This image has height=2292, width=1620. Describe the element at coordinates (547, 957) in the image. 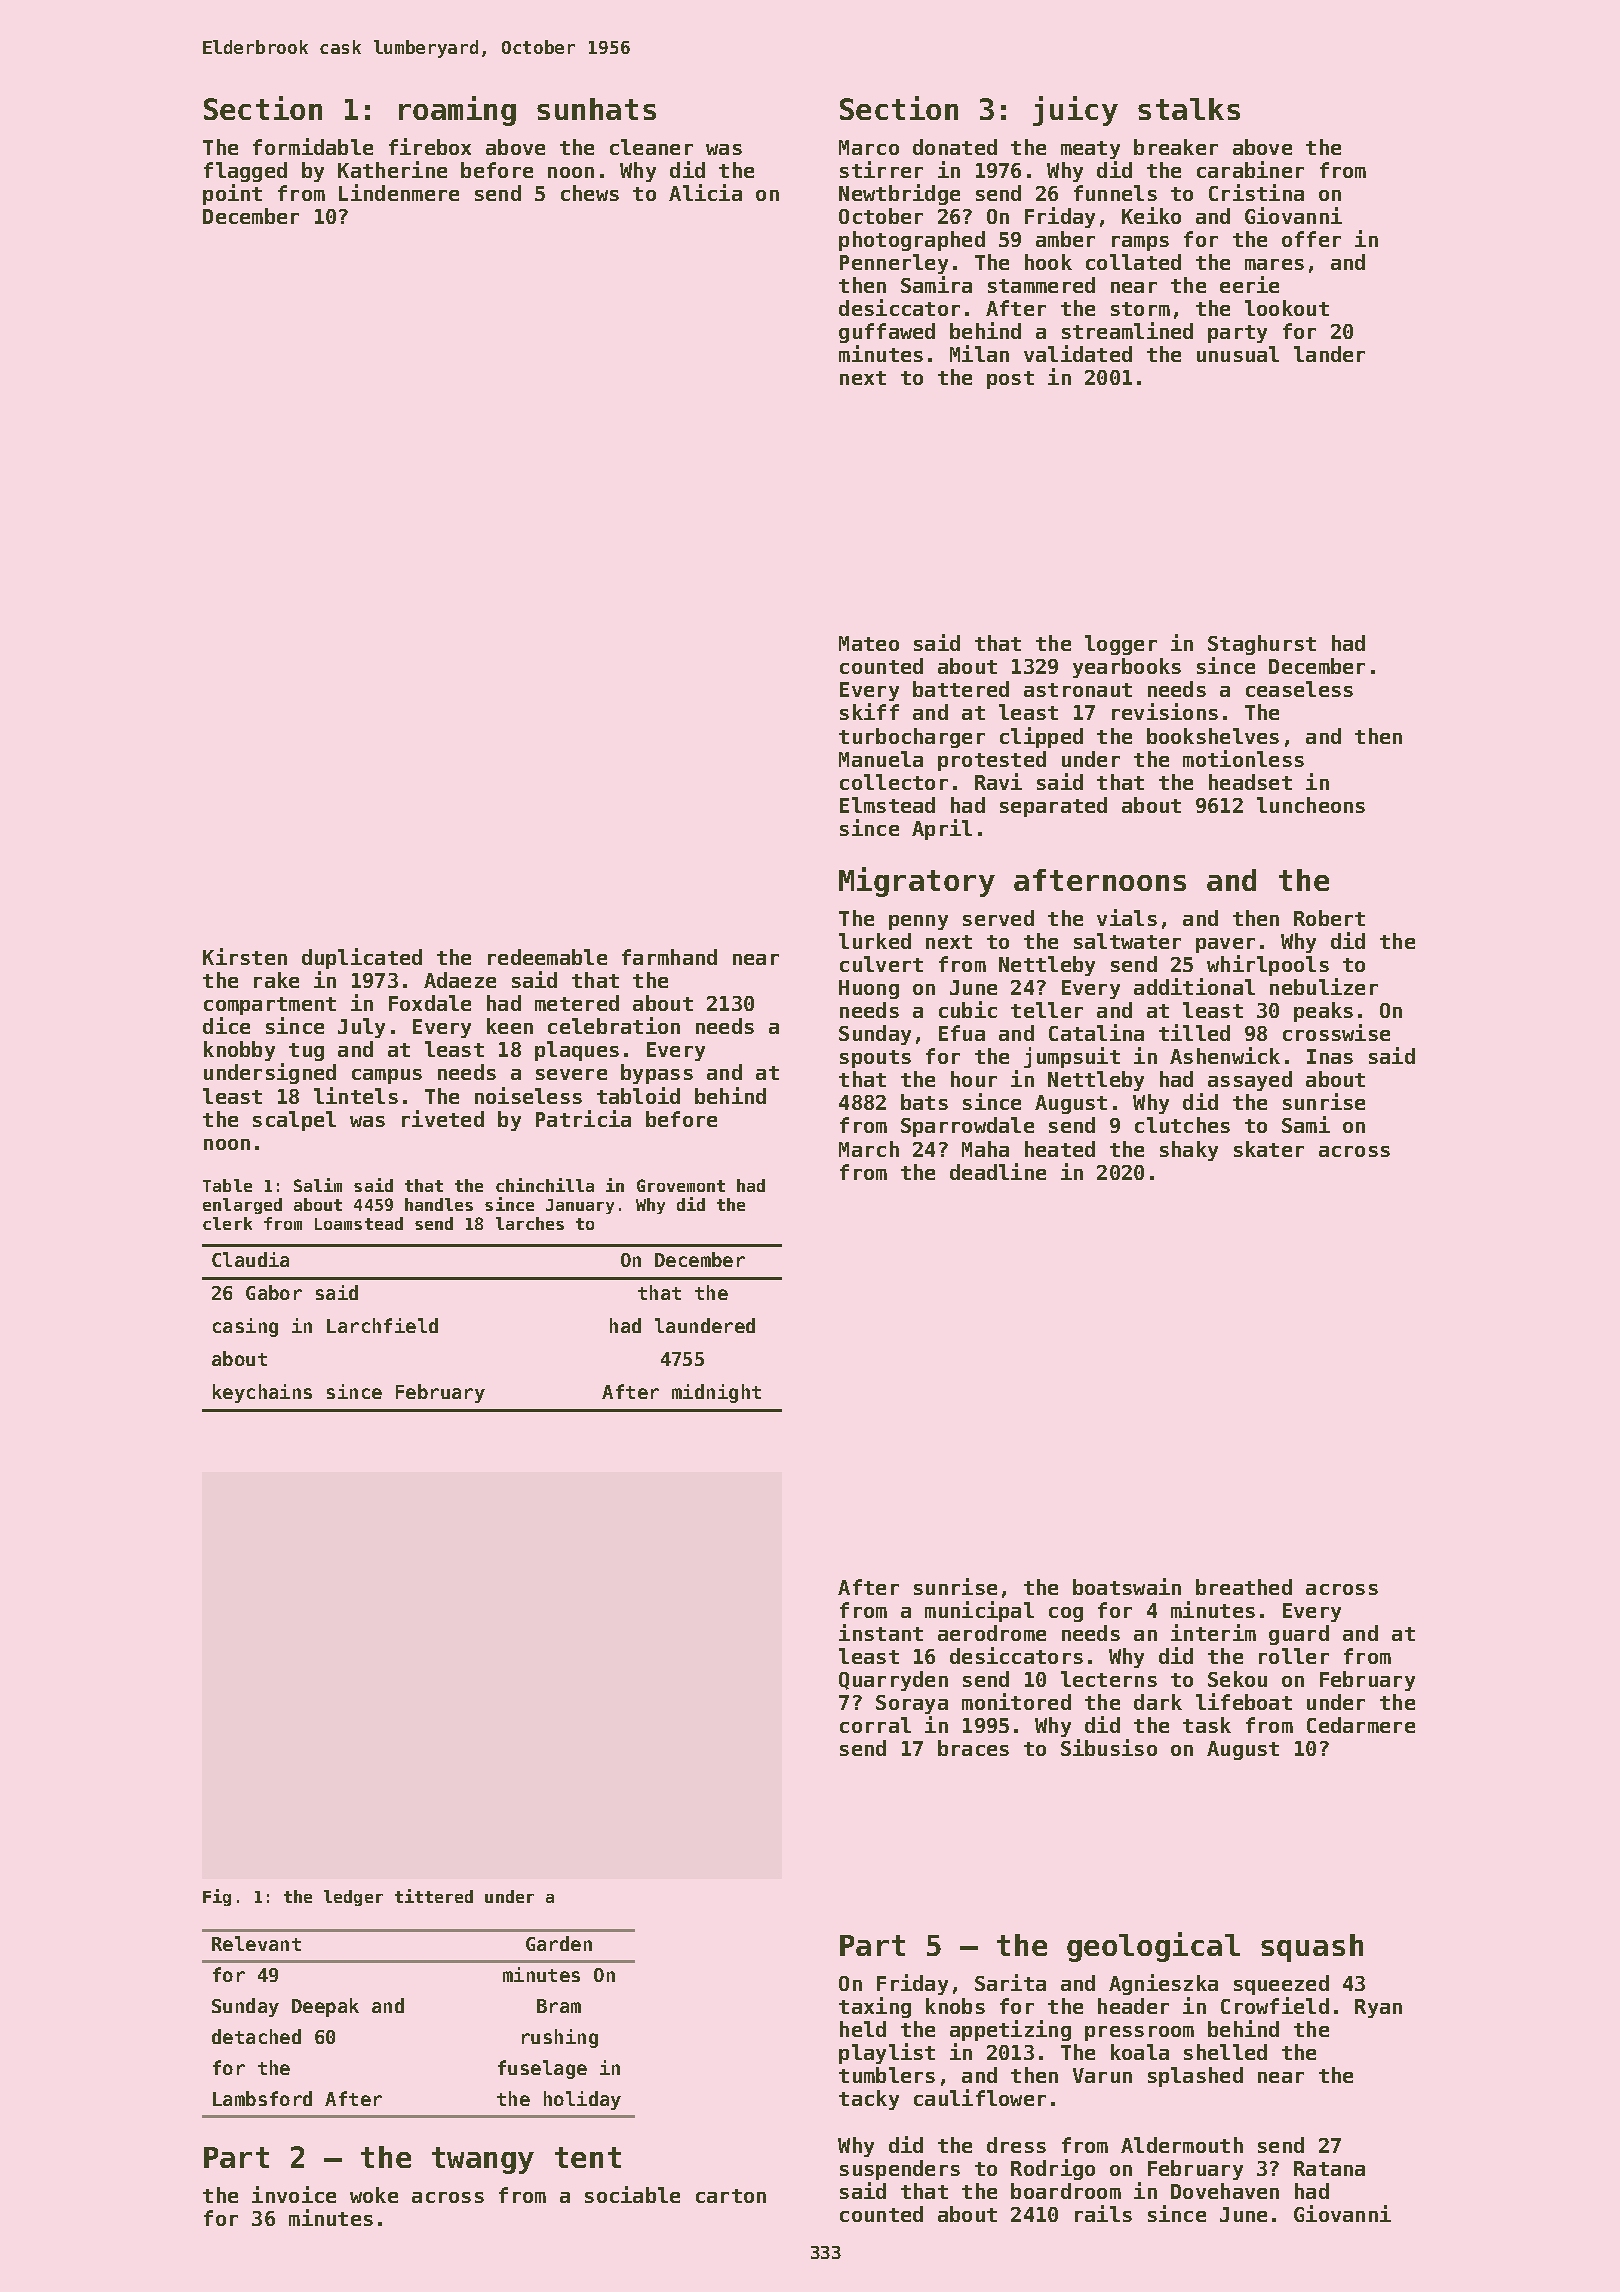

I see `redeemable` at that location.
